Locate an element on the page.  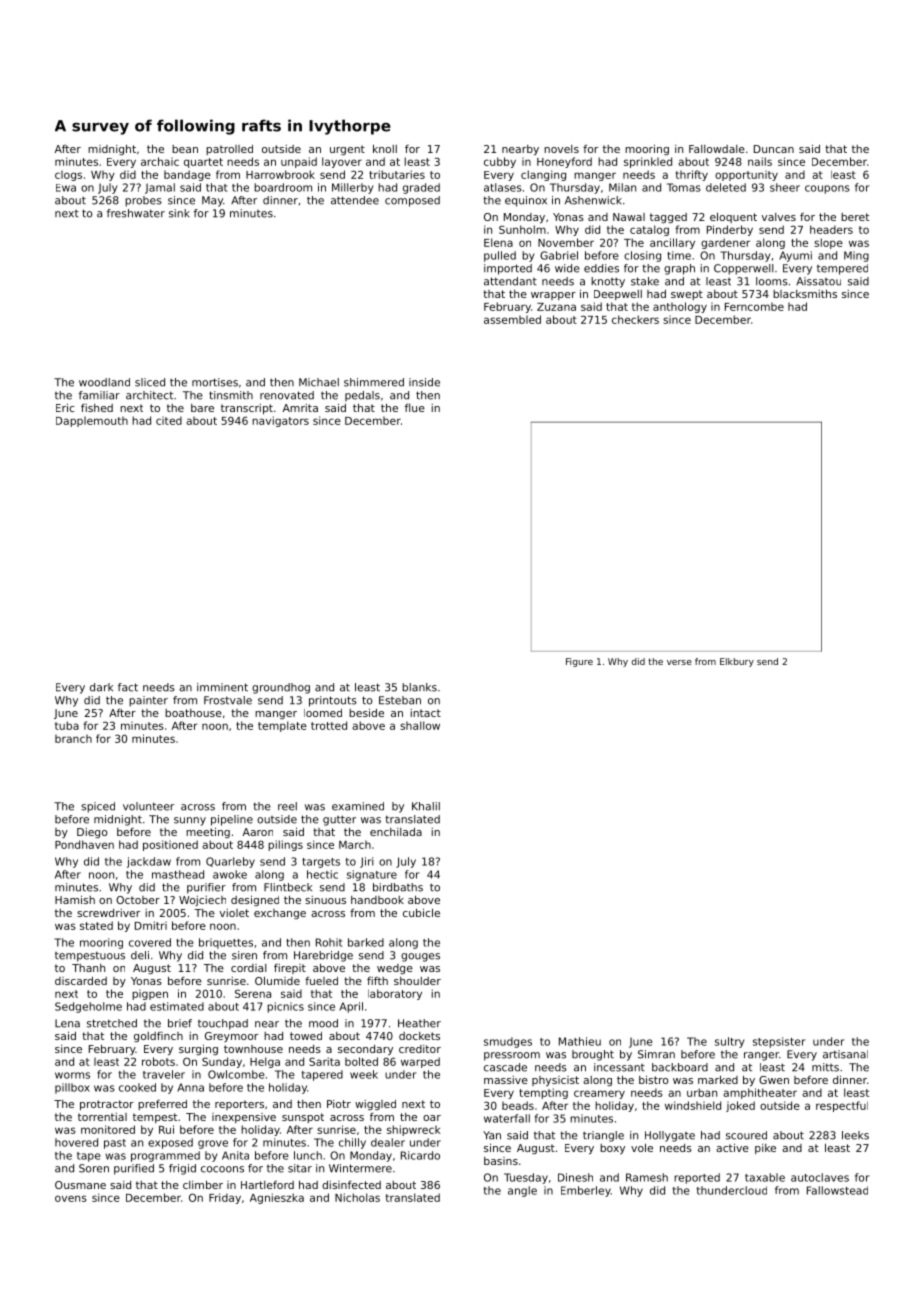
artisanal is located at coordinates (845, 1054).
